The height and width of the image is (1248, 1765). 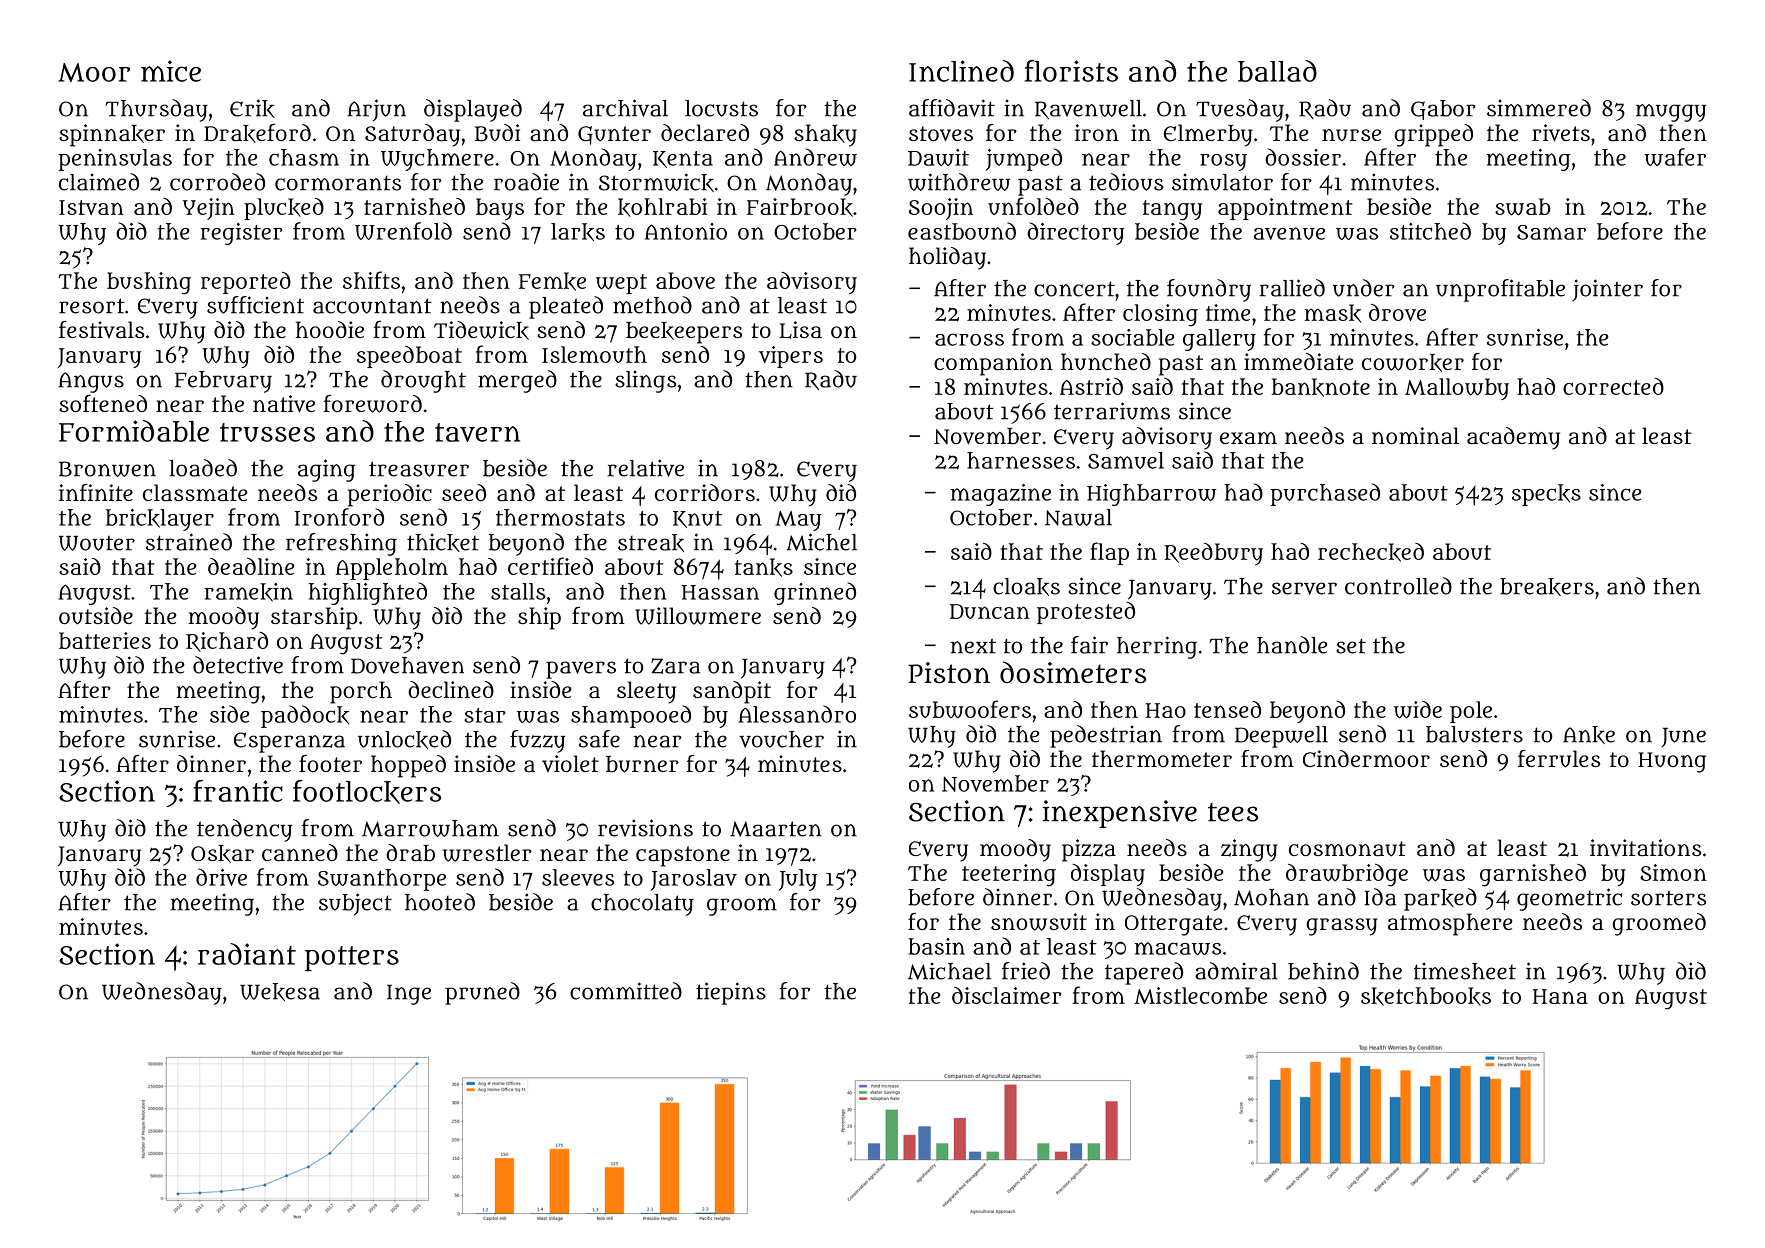 I want to click on subwoofers, so click(x=970, y=709).
